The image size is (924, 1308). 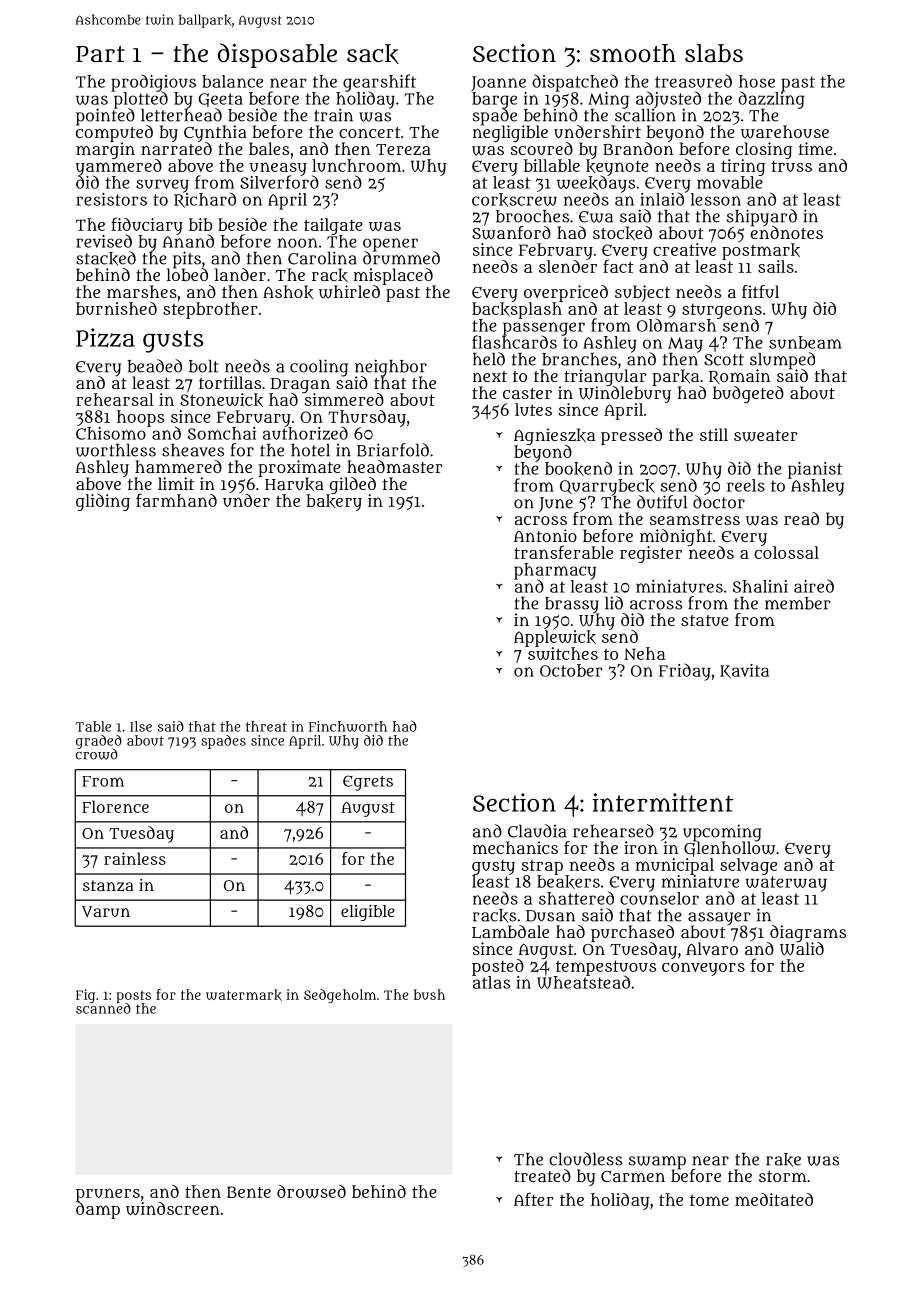 I want to click on assayer, so click(x=719, y=919).
